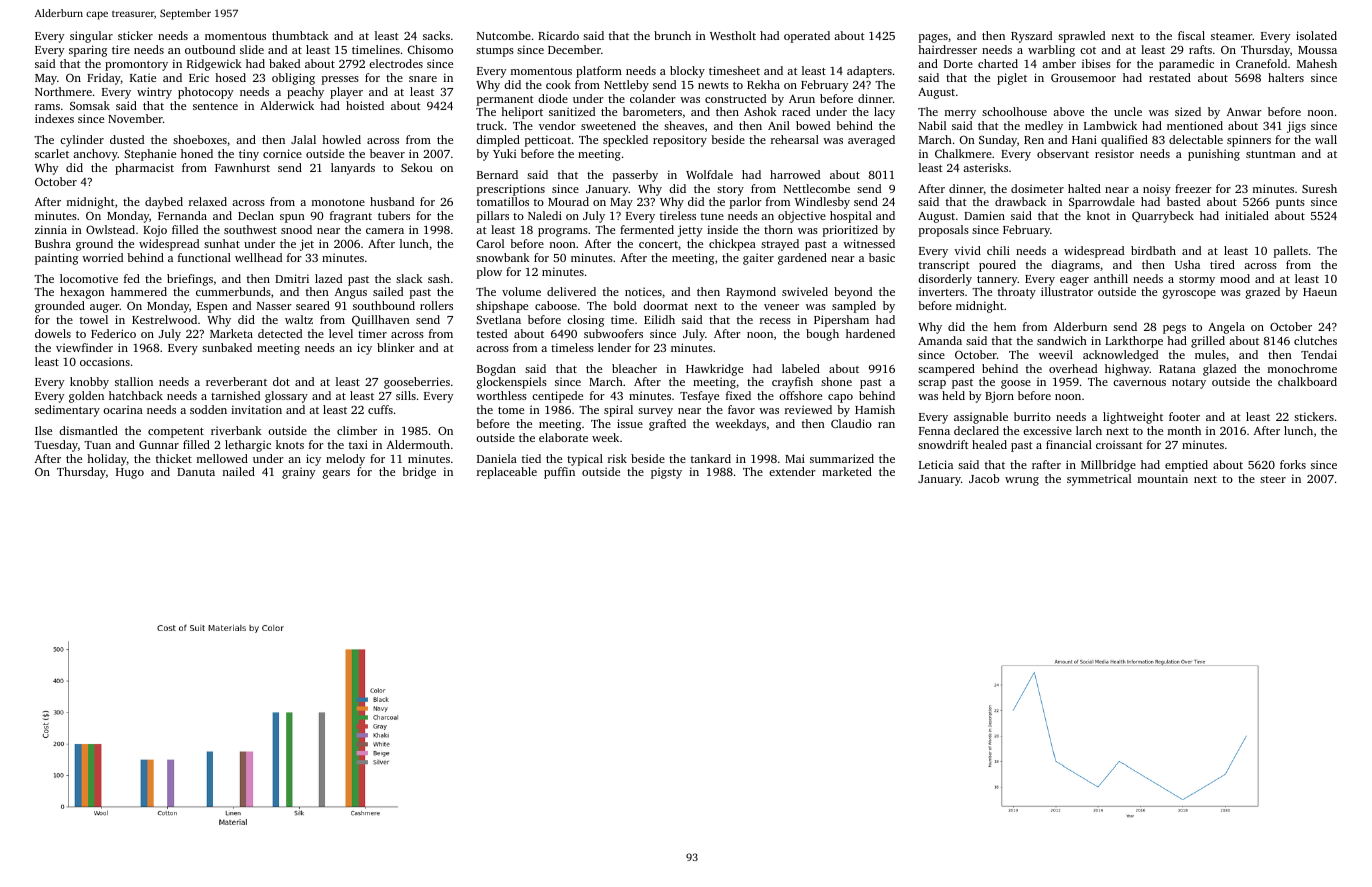 This document has height=887, width=1372. Describe the element at coordinates (1014, 111) in the document. I see `schoolhouse` at that location.
